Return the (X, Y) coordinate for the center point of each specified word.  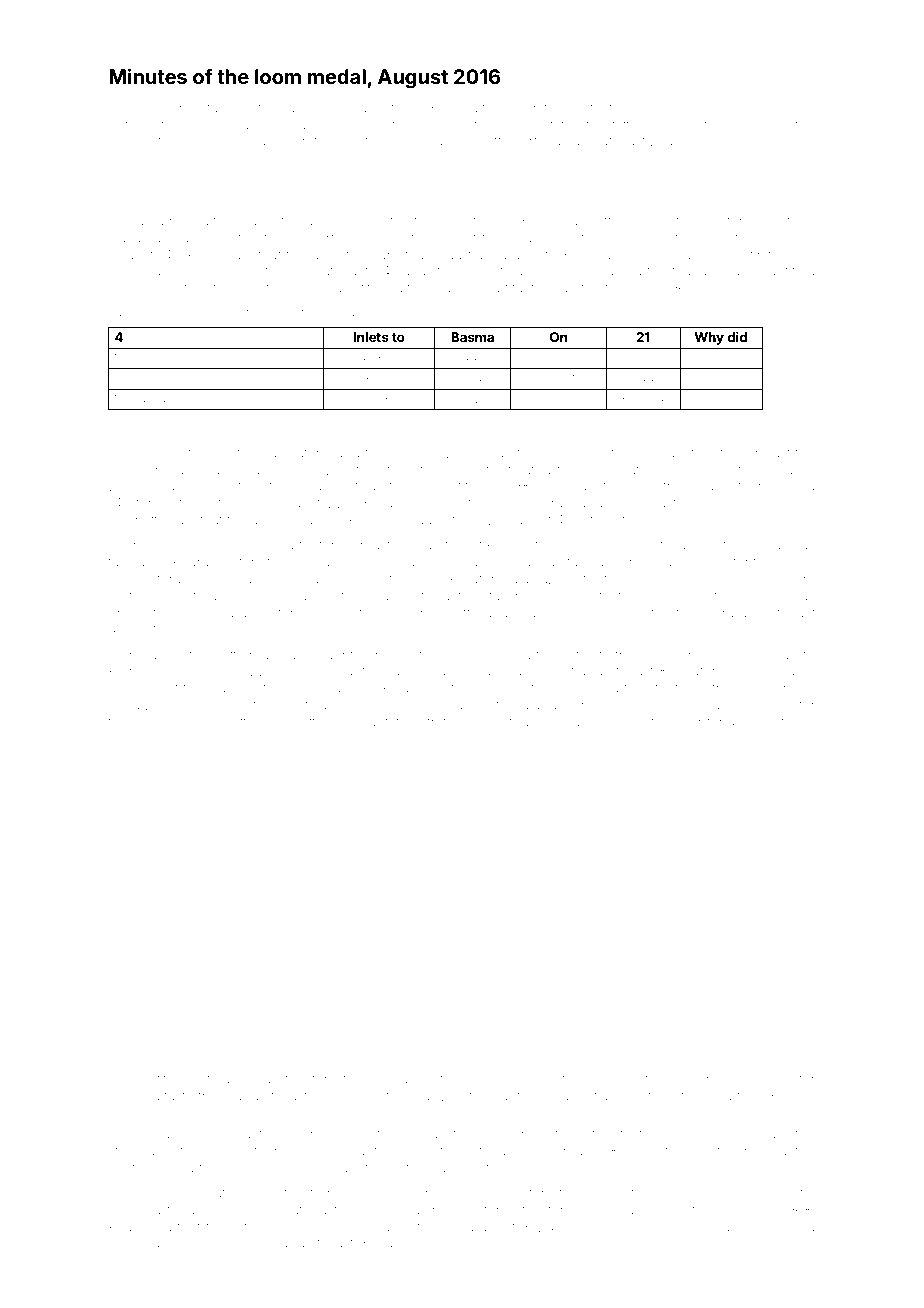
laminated (430, 1080)
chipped (693, 706)
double (186, 1244)
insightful (484, 142)
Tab (119, 312)
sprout (457, 238)
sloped (750, 109)
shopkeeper (171, 723)
